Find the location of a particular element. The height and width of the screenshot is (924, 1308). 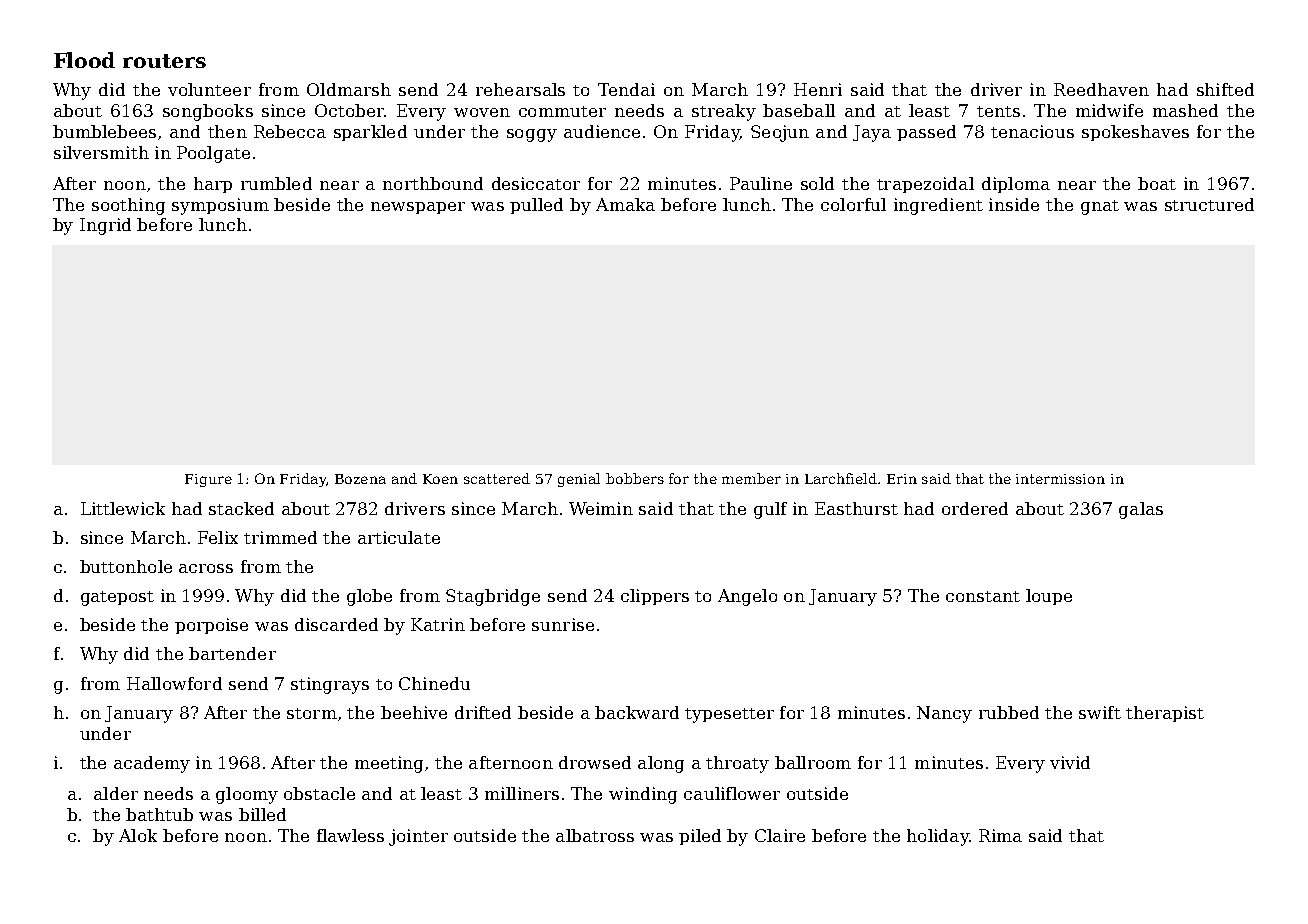

inside is located at coordinates (1014, 204).
